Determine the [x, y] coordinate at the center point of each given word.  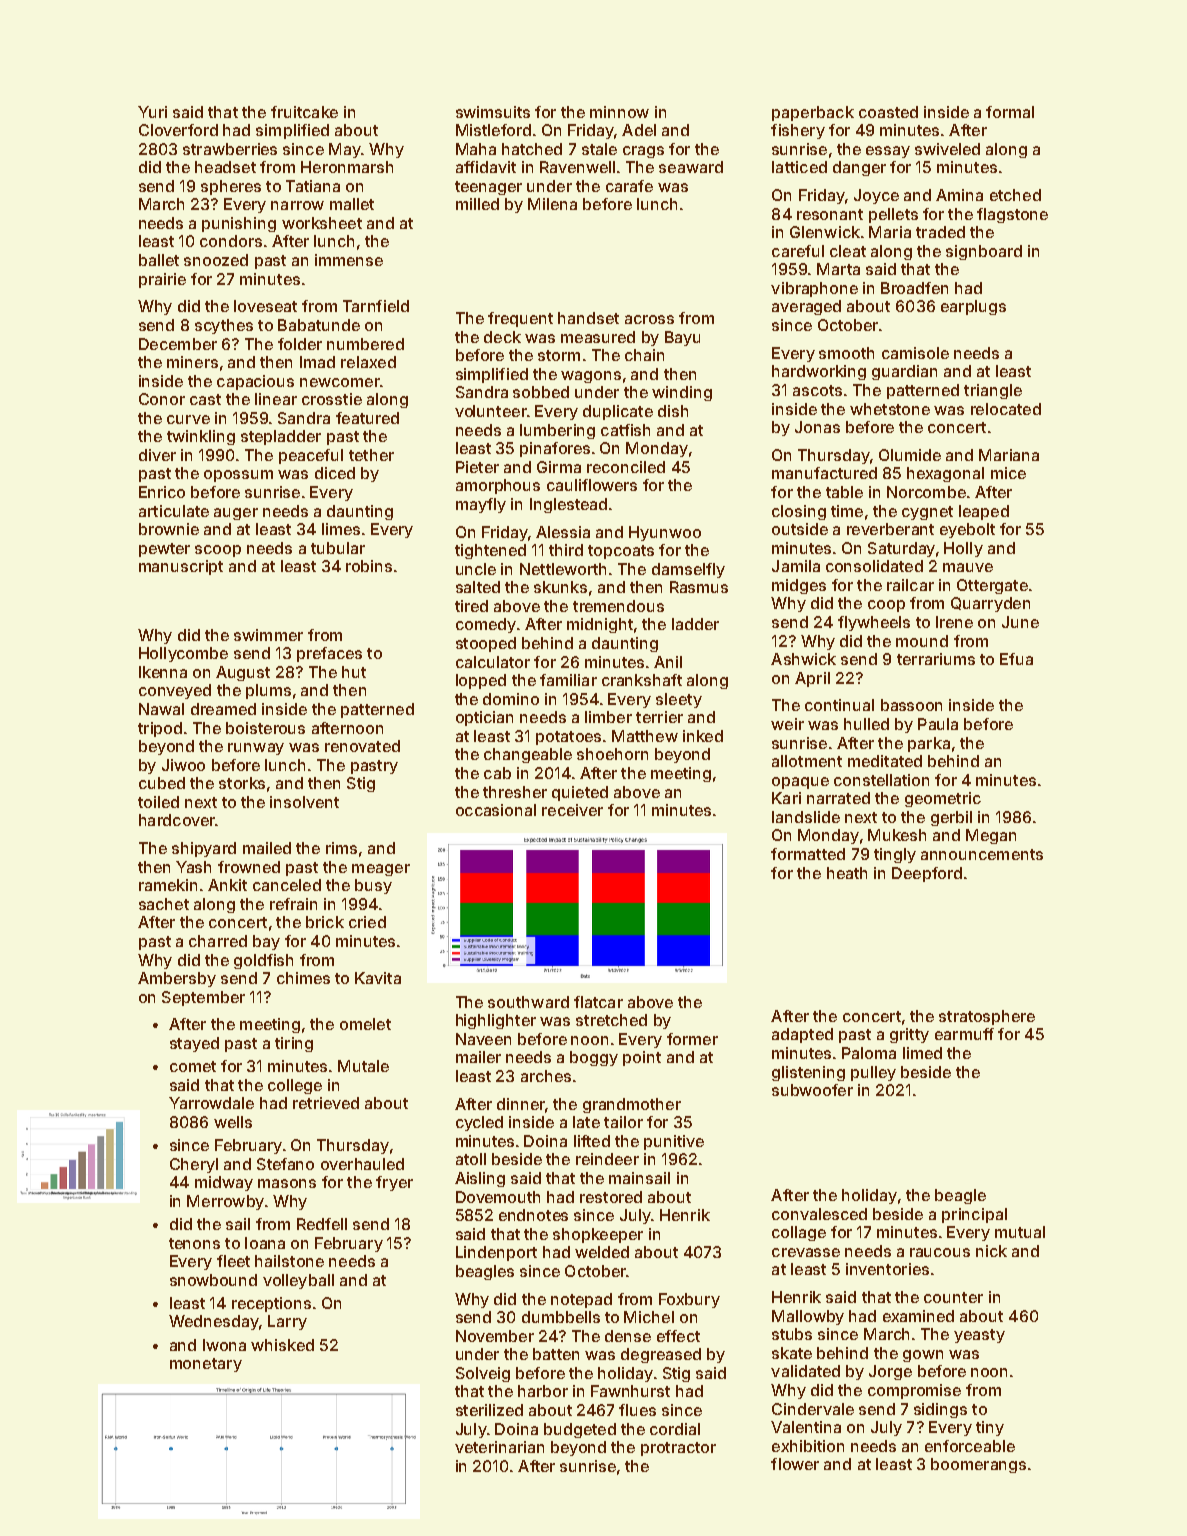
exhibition [808, 1446]
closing [799, 512]
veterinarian [499, 1447]
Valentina [806, 1427]
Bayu [682, 338]
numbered [365, 344]
